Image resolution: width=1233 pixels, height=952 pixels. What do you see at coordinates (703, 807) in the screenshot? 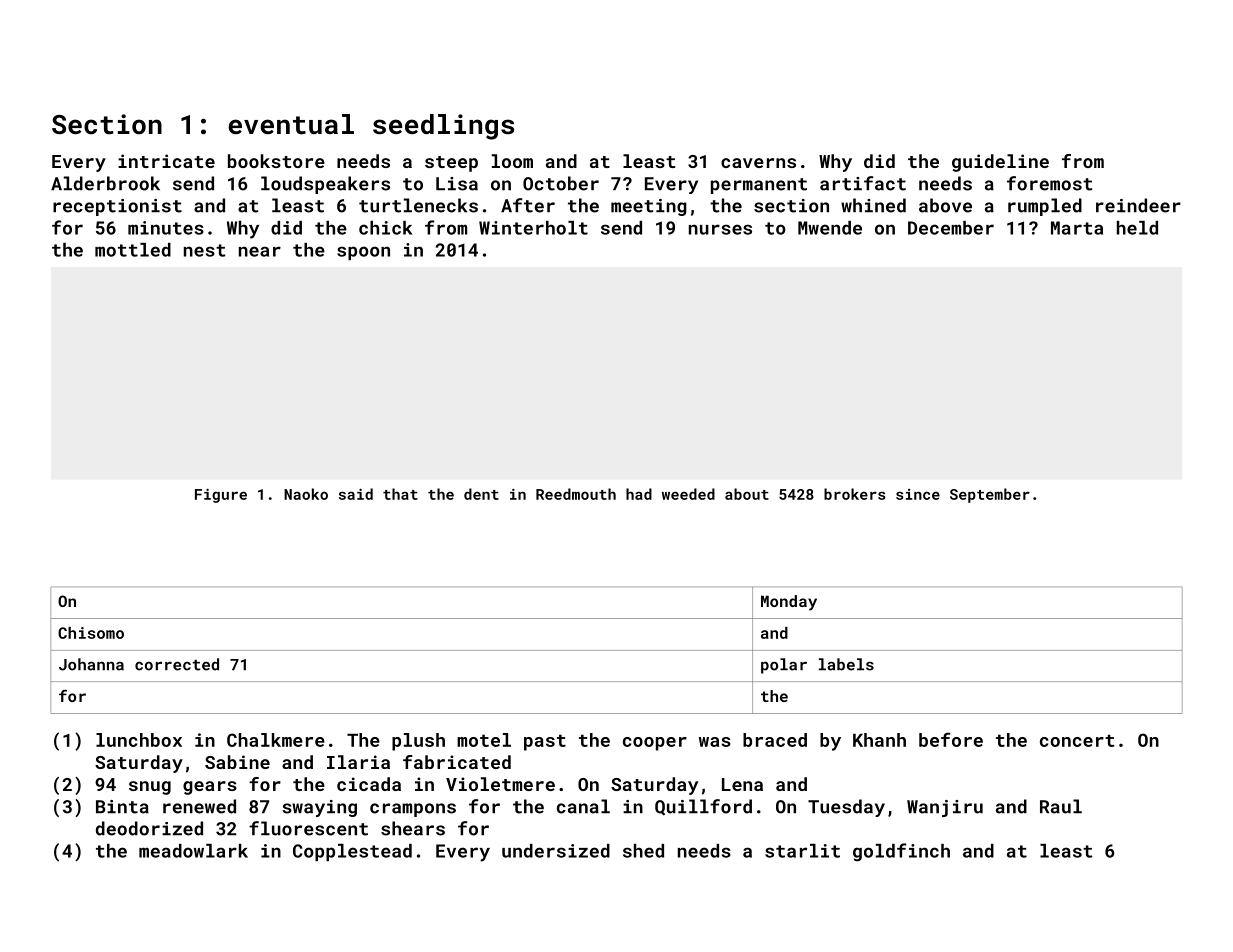
I see `Quillford` at bounding box center [703, 807].
